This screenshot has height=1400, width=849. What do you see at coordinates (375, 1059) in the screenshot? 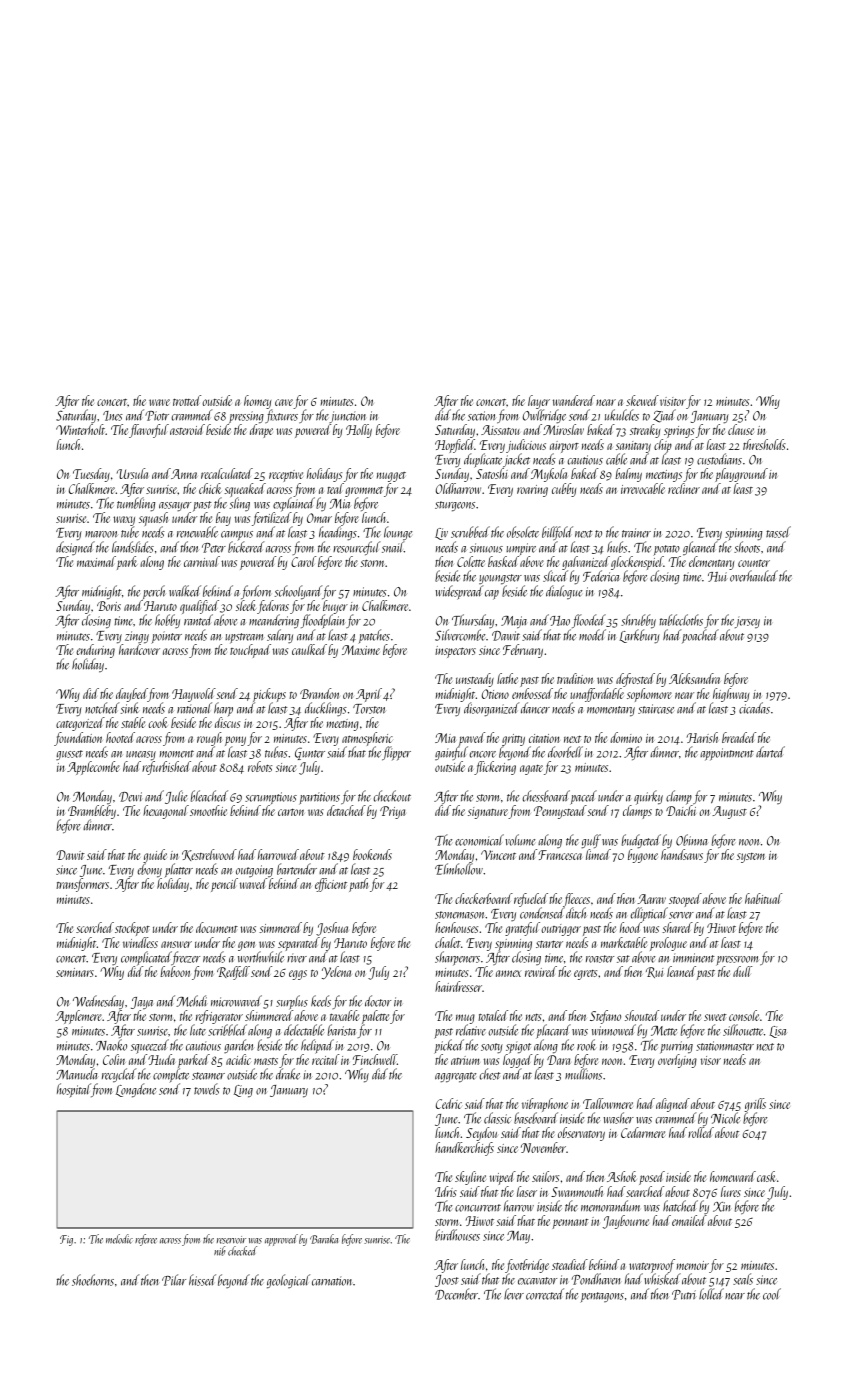
I see `Finchwell` at bounding box center [375, 1059].
